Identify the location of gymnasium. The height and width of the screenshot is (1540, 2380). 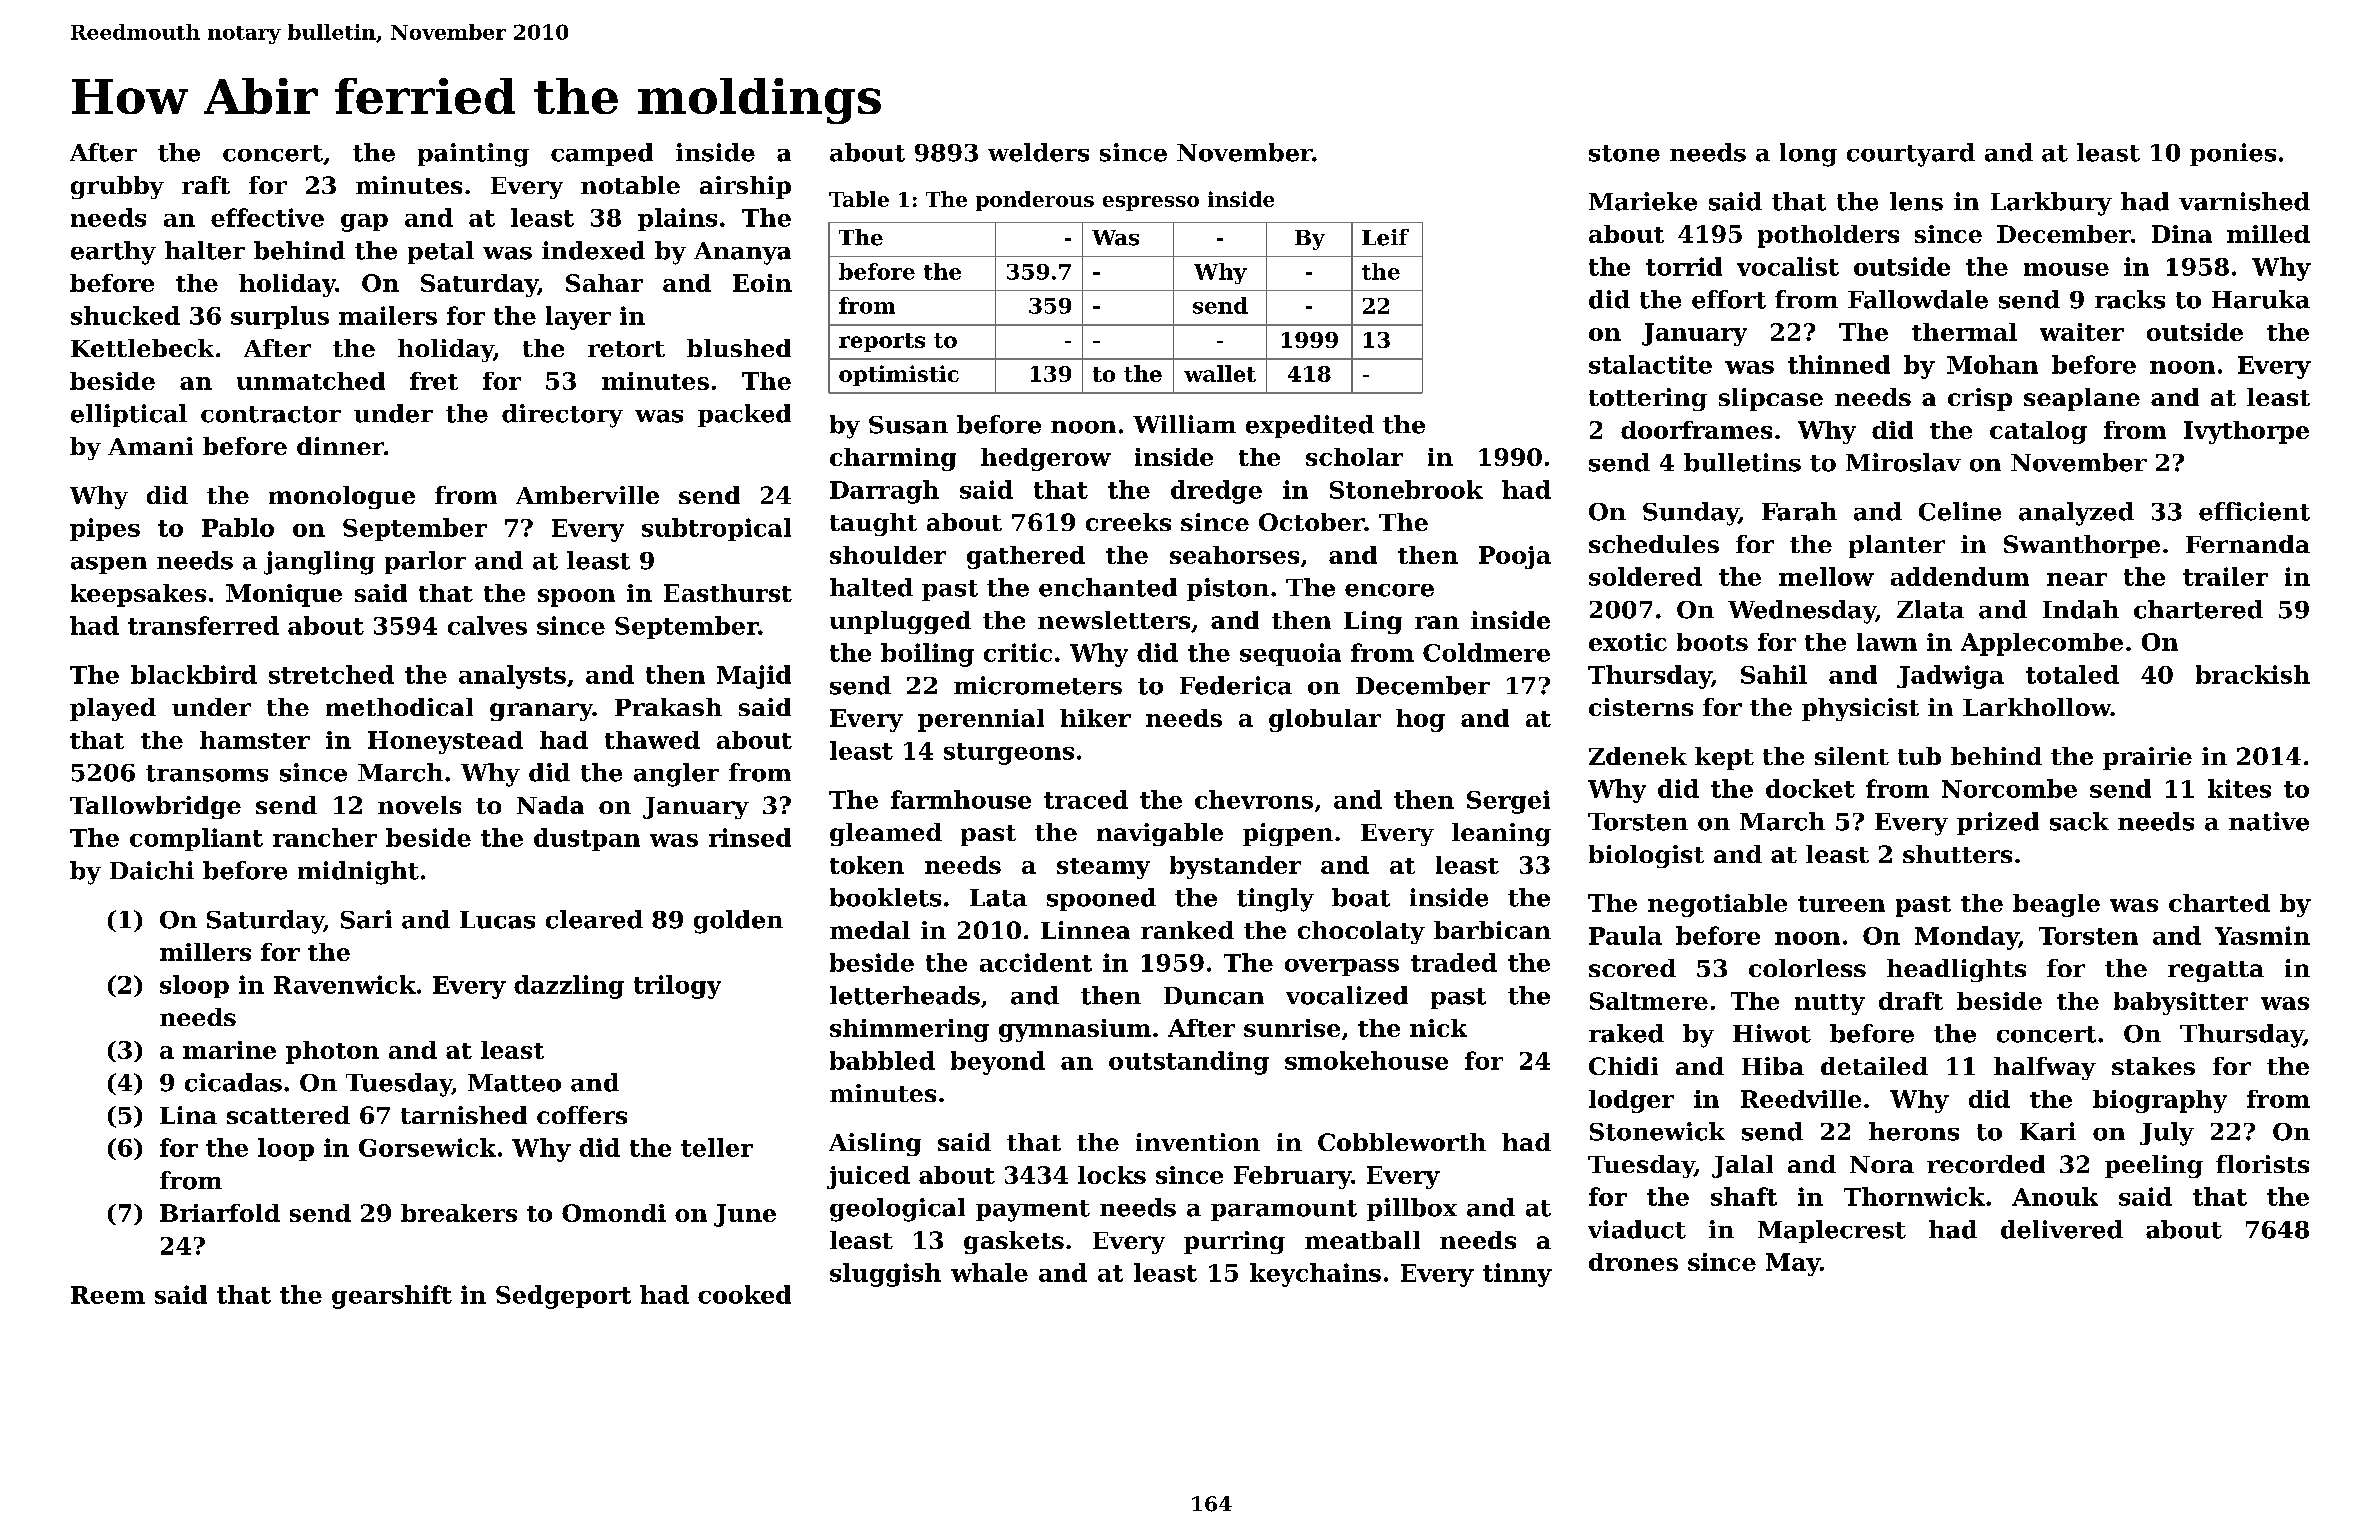
(1075, 1030).
